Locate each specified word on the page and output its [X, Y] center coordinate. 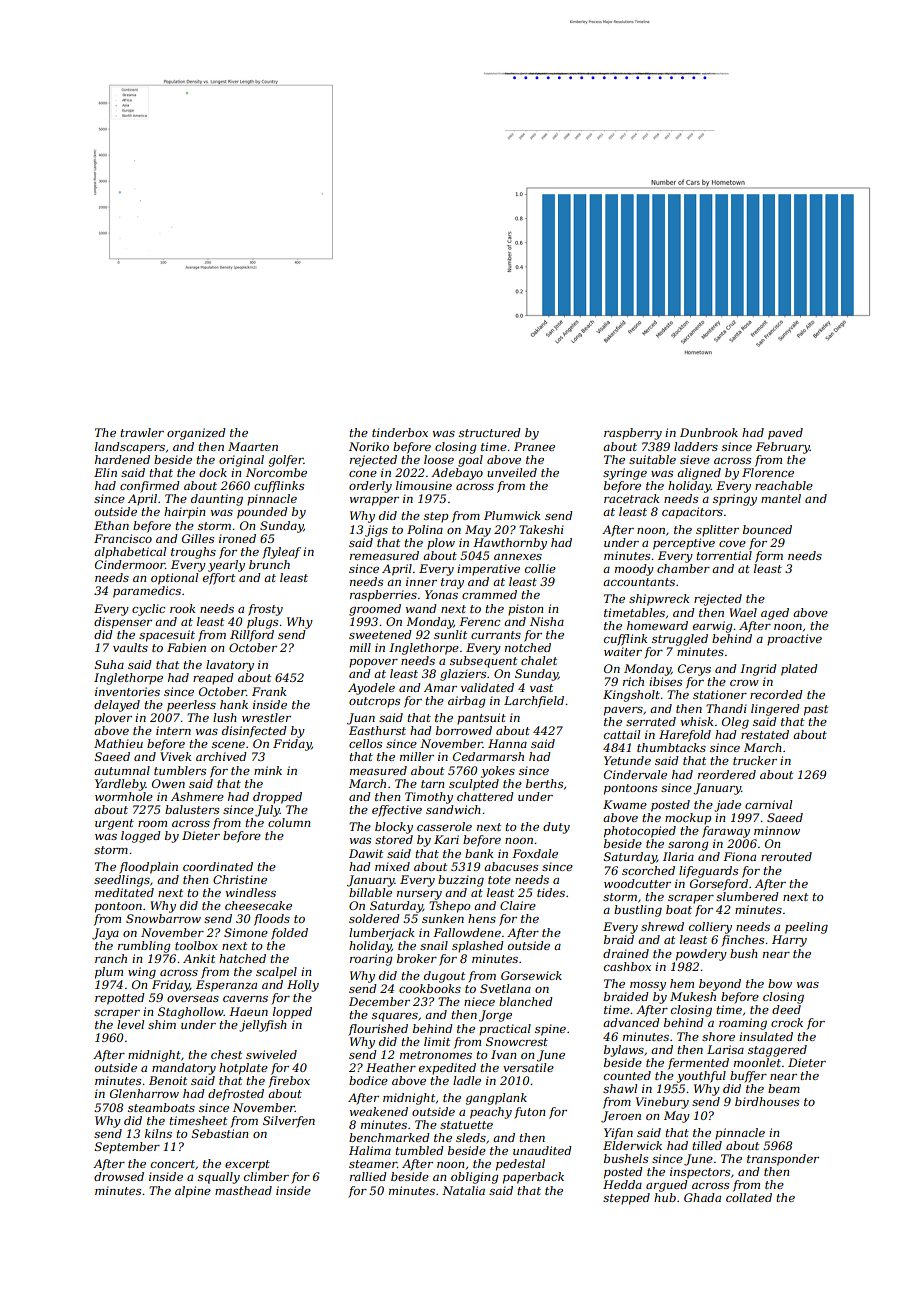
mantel [781, 498]
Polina [425, 529]
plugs [262, 623]
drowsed [119, 1176]
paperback [533, 1178]
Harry [789, 941]
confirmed [150, 487]
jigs [376, 531]
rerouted [786, 856]
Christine [240, 879]
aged [775, 614]
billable [370, 892]
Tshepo [449, 907]
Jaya [105, 934]
